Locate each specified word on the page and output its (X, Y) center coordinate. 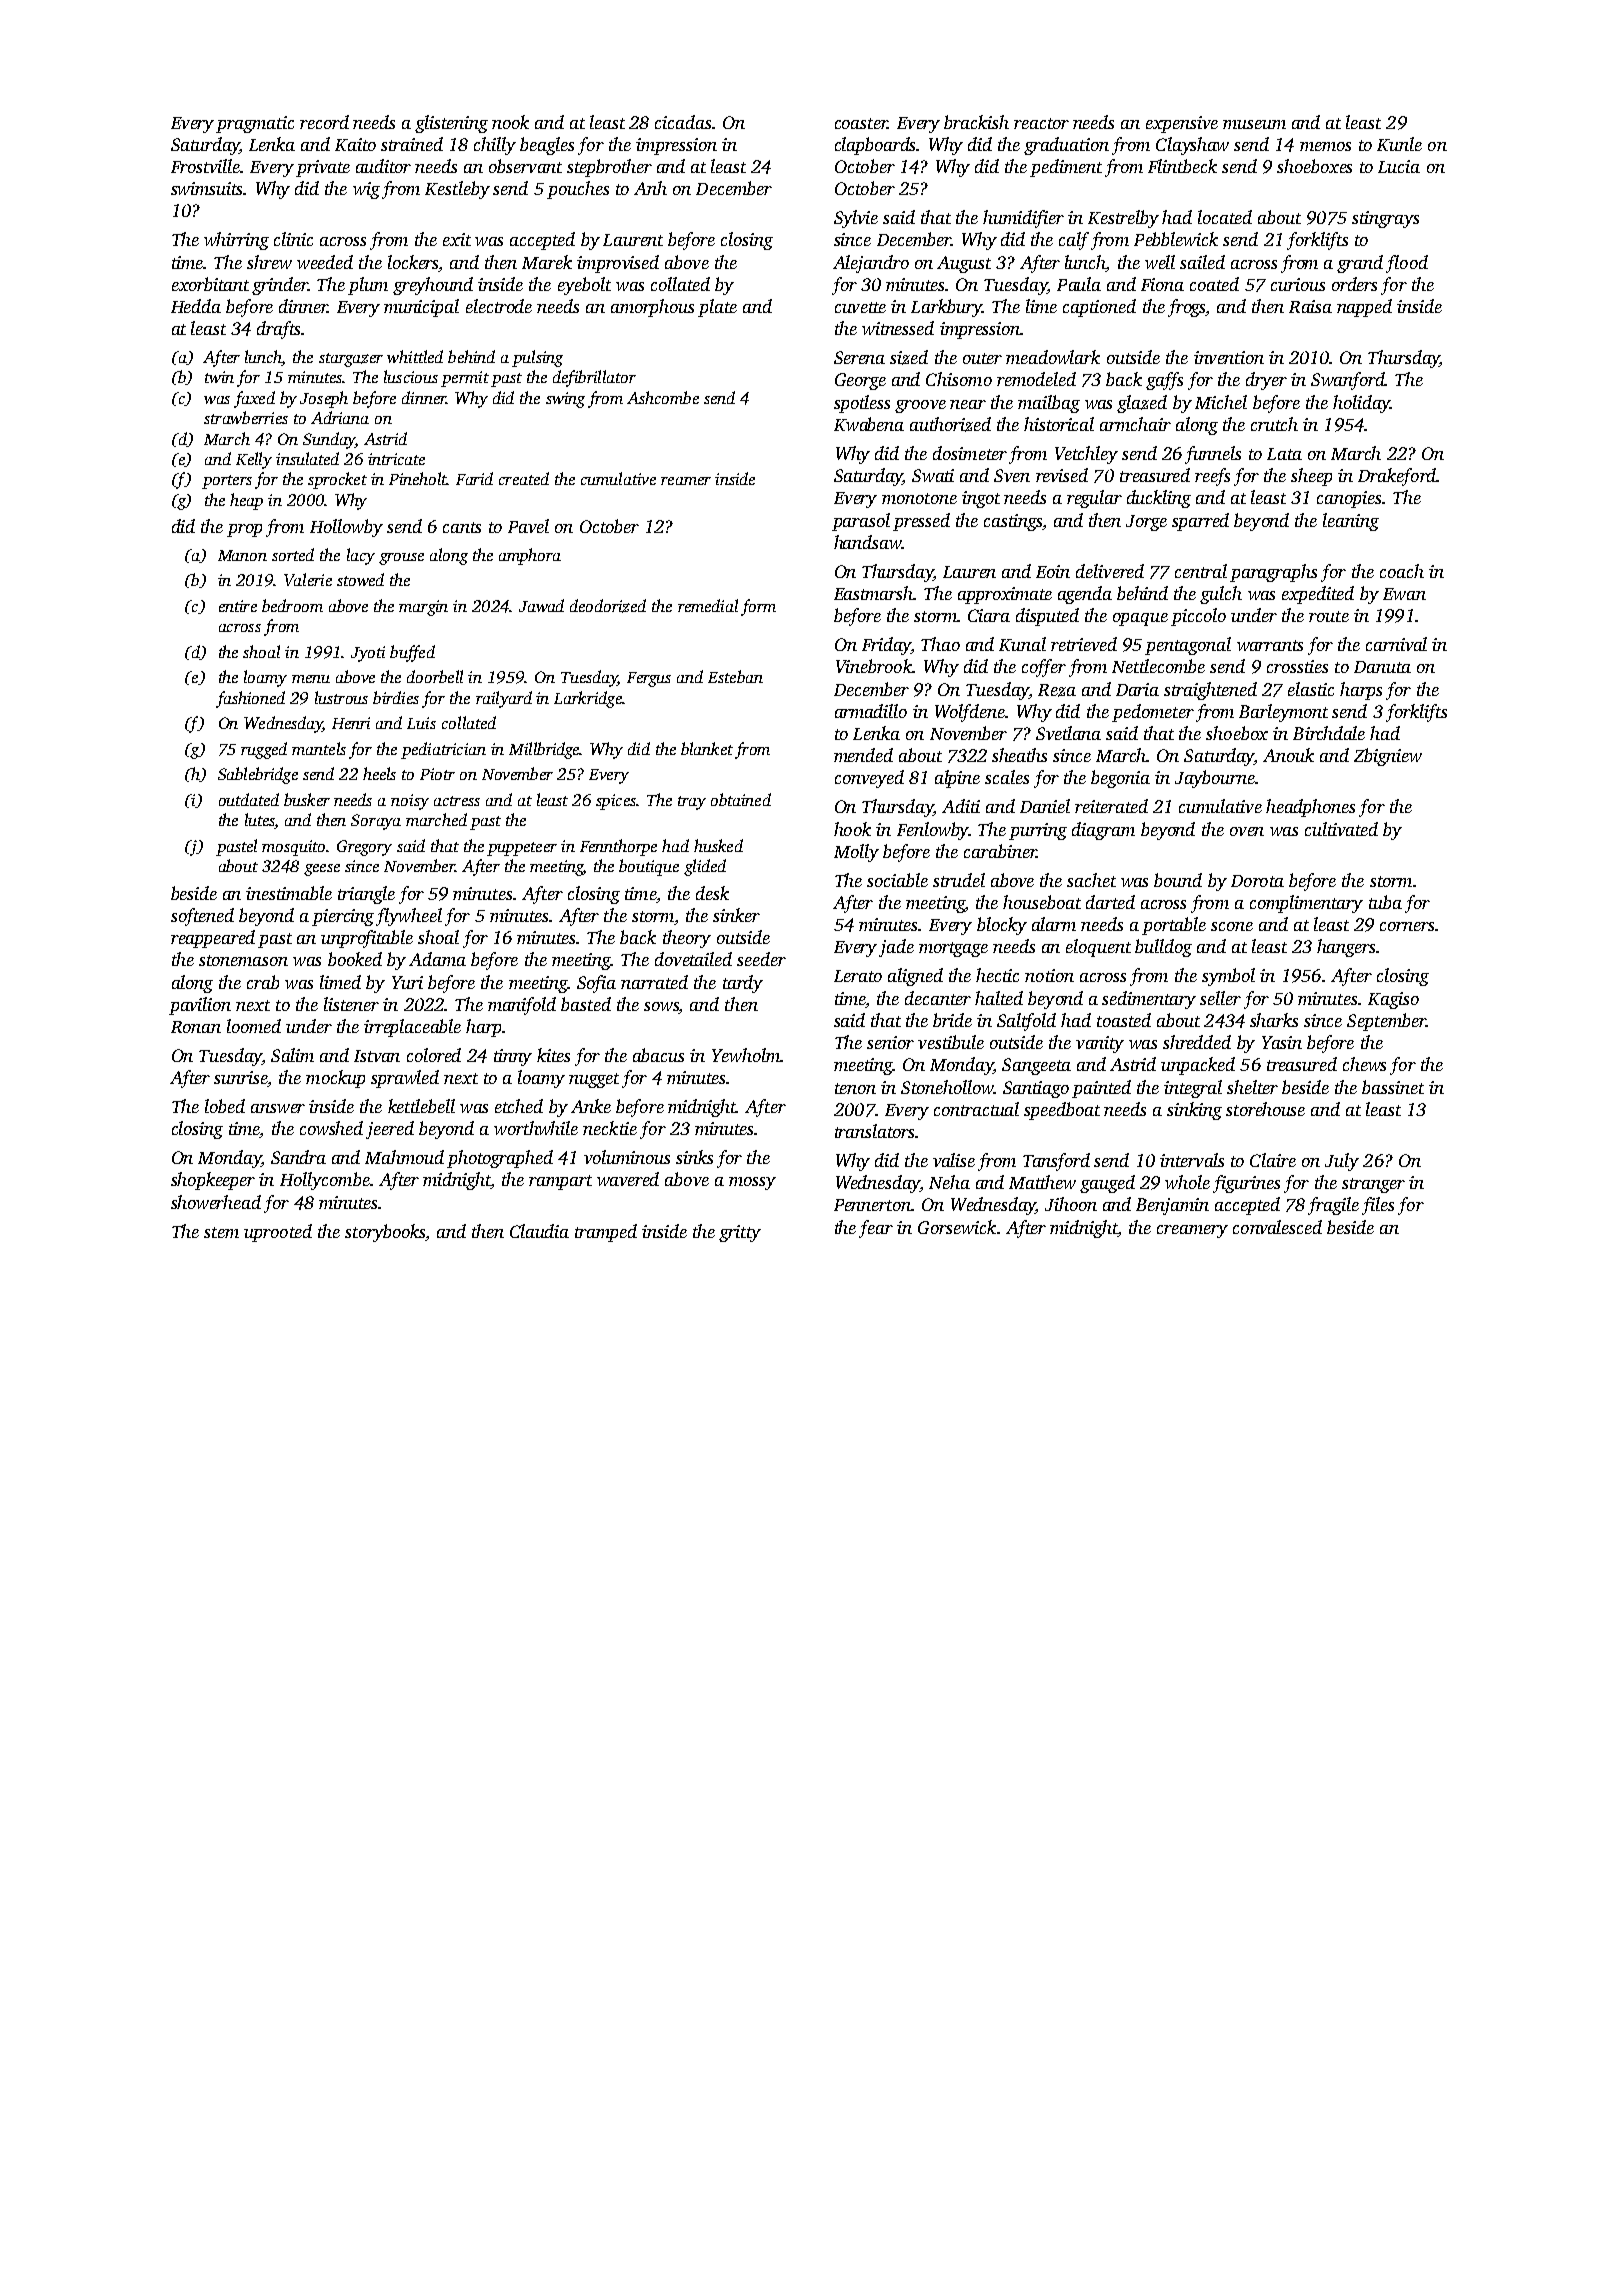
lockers (413, 262)
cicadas (683, 122)
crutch (1274, 424)
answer (278, 1108)
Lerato (858, 976)
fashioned (250, 699)
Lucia (1399, 166)
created (524, 478)
